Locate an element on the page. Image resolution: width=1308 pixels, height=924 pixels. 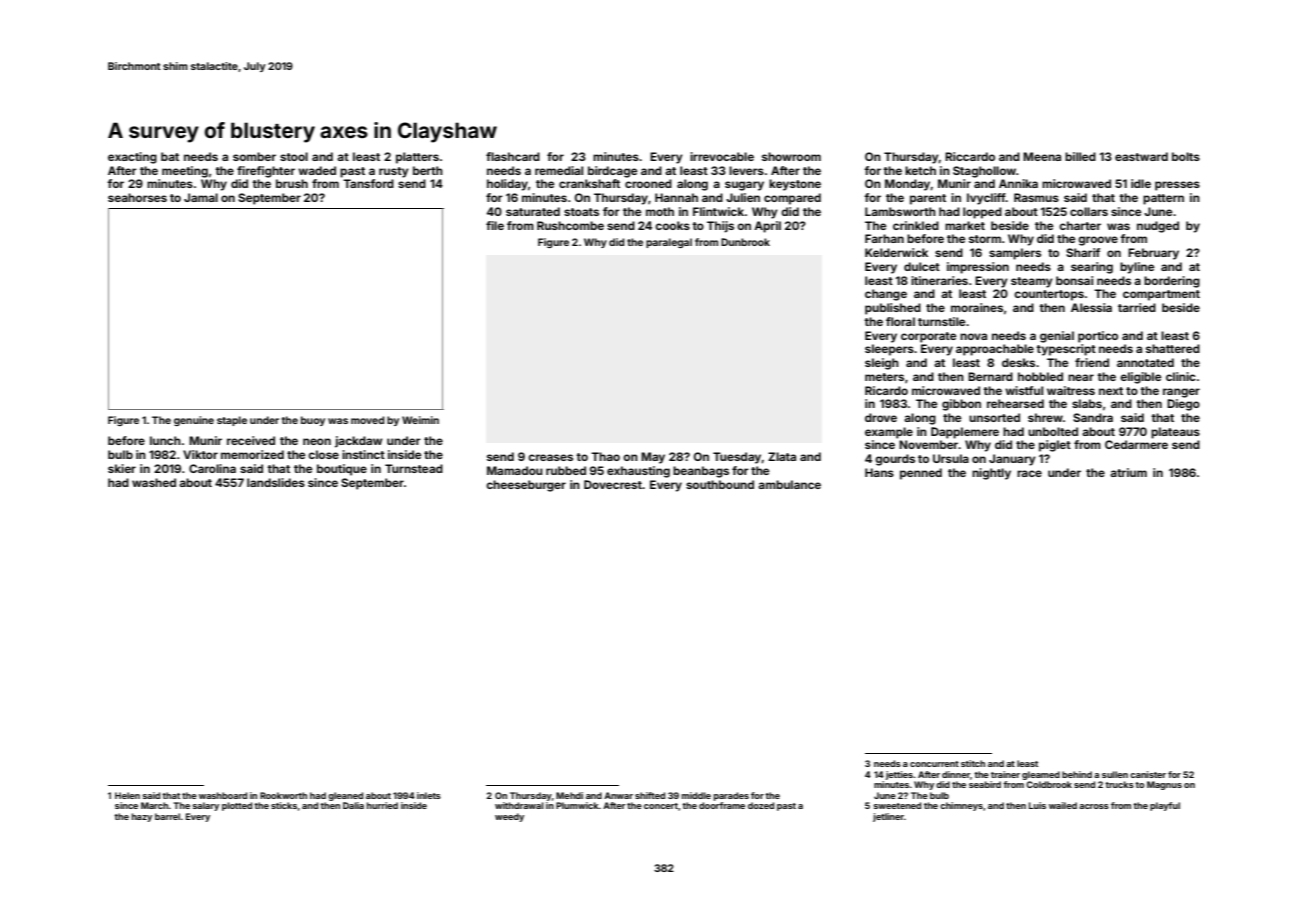
exacting is located at coordinates (132, 158).
